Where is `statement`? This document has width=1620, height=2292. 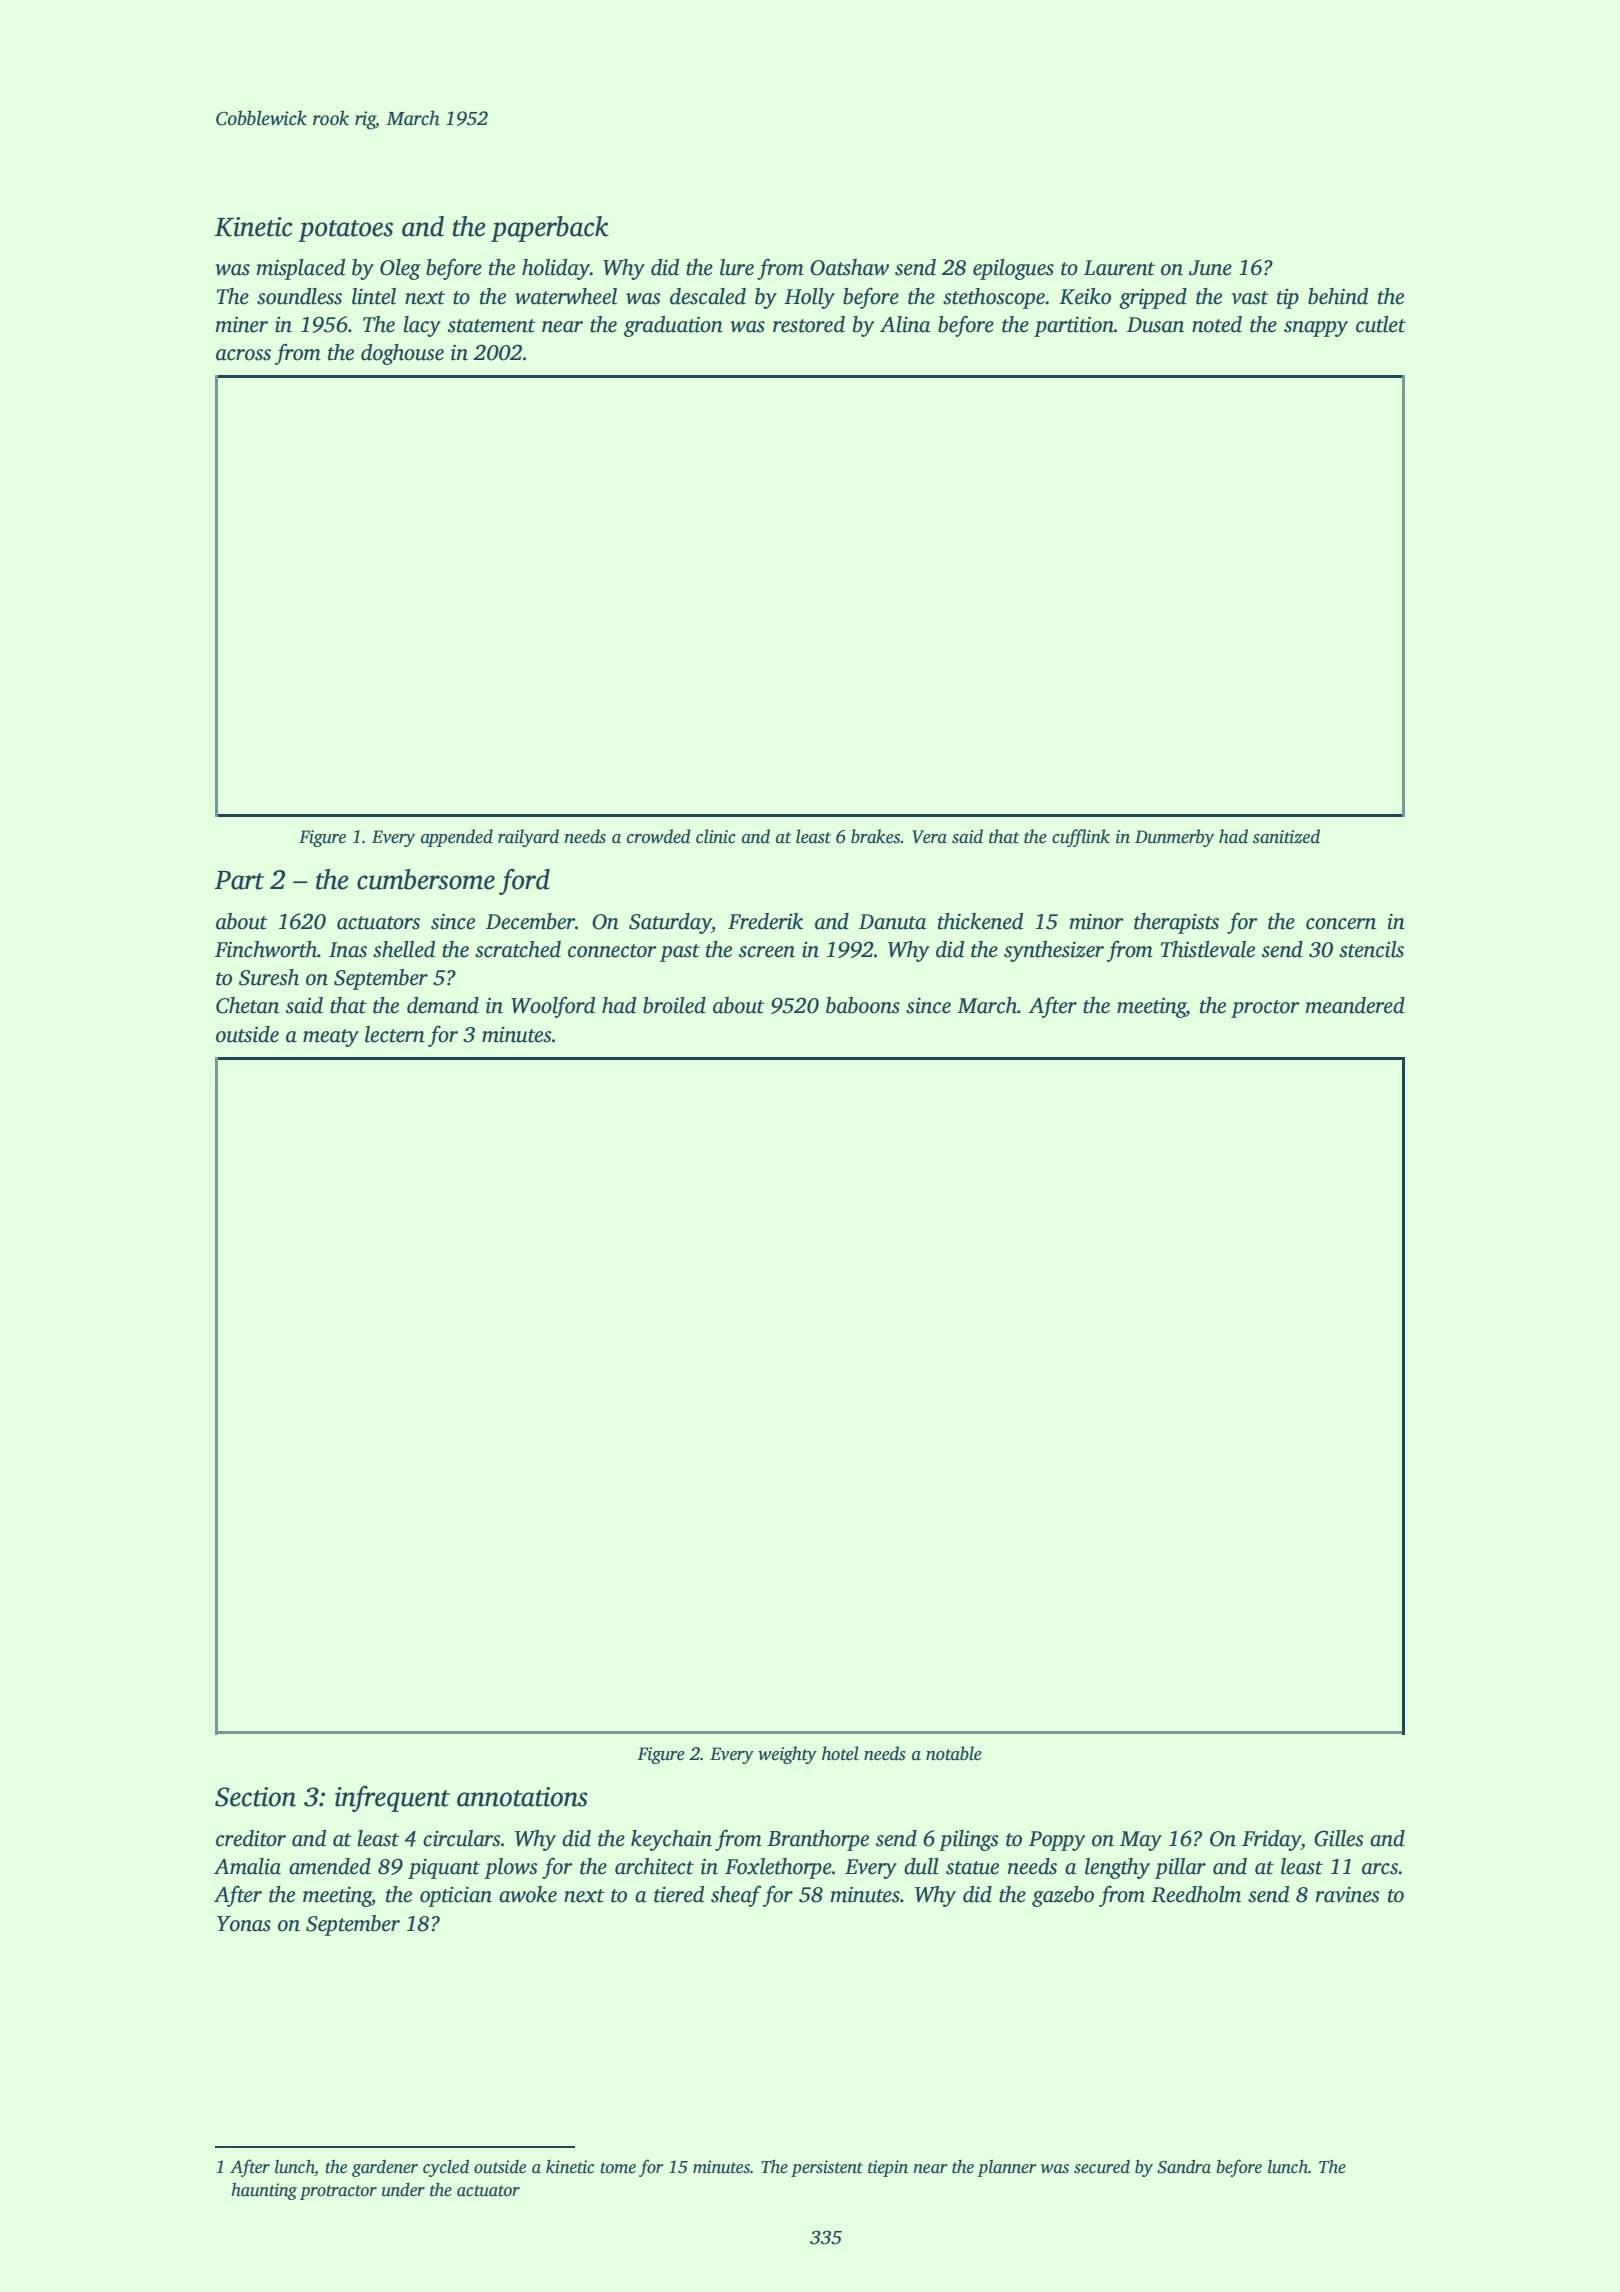
statement is located at coordinates (492, 326).
